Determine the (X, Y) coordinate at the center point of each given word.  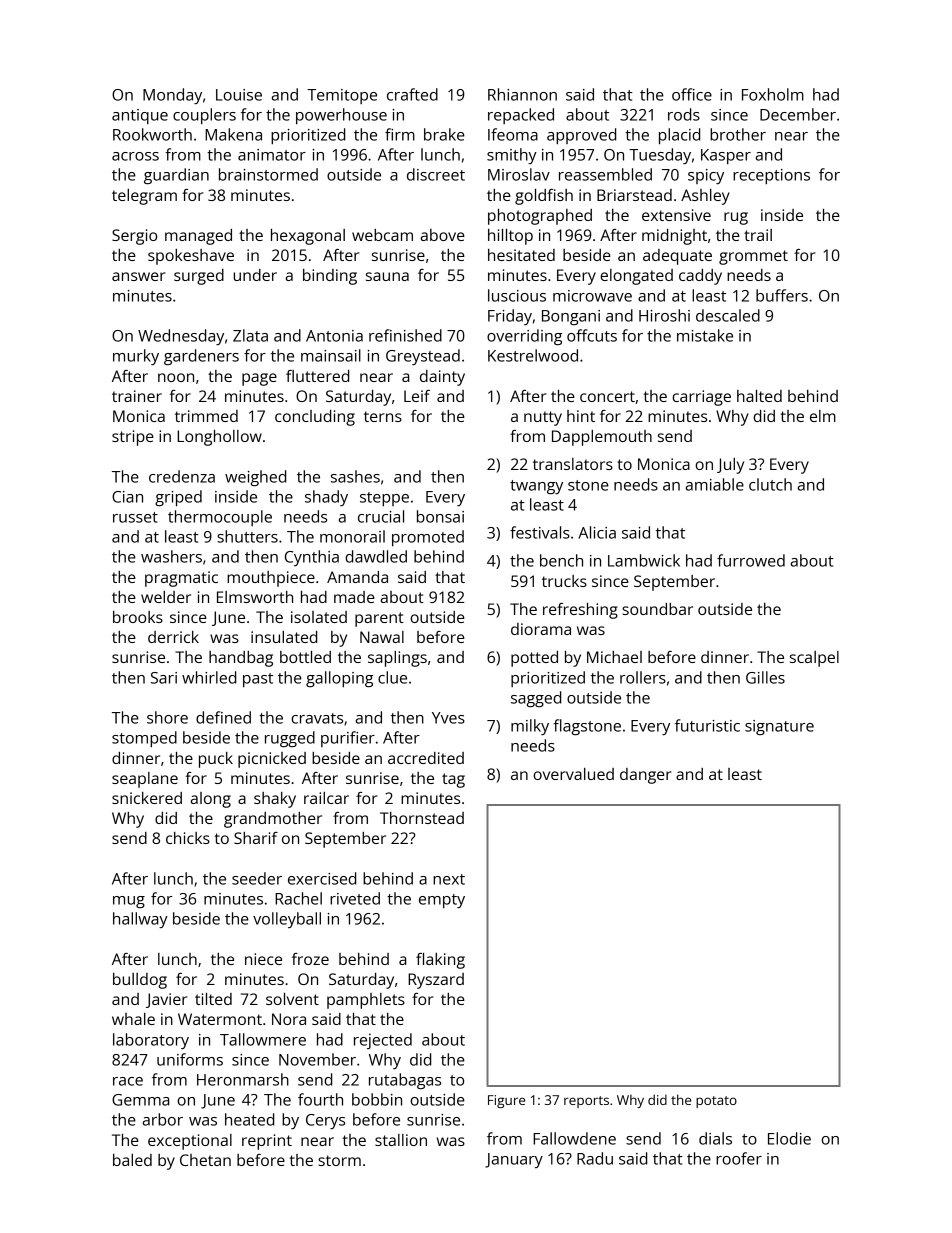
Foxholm (773, 94)
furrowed (751, 560)
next (449, 879)
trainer (137, 396)
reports (586, 1102)
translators (573, 464)
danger (645, 776)
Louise (239, 95)
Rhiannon (522, 94)
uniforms (190, 1059)
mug (129, 902)
